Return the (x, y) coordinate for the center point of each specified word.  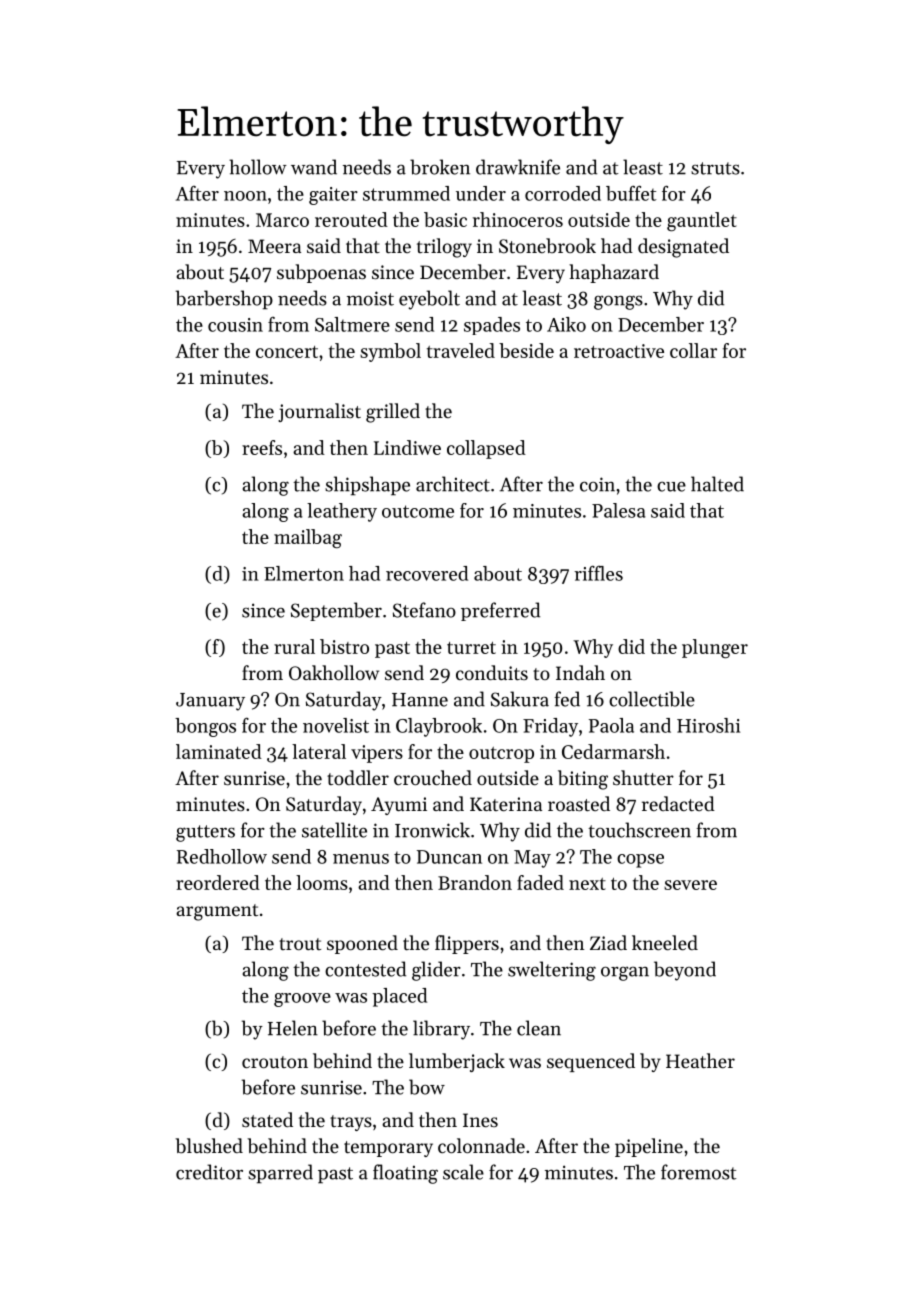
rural (294, 646)
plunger (715, 648)
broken (440, 167)
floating (405, 1174)
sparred (280, 1174)
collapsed (486, 449)
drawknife (518, 167)
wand (314, 167)
